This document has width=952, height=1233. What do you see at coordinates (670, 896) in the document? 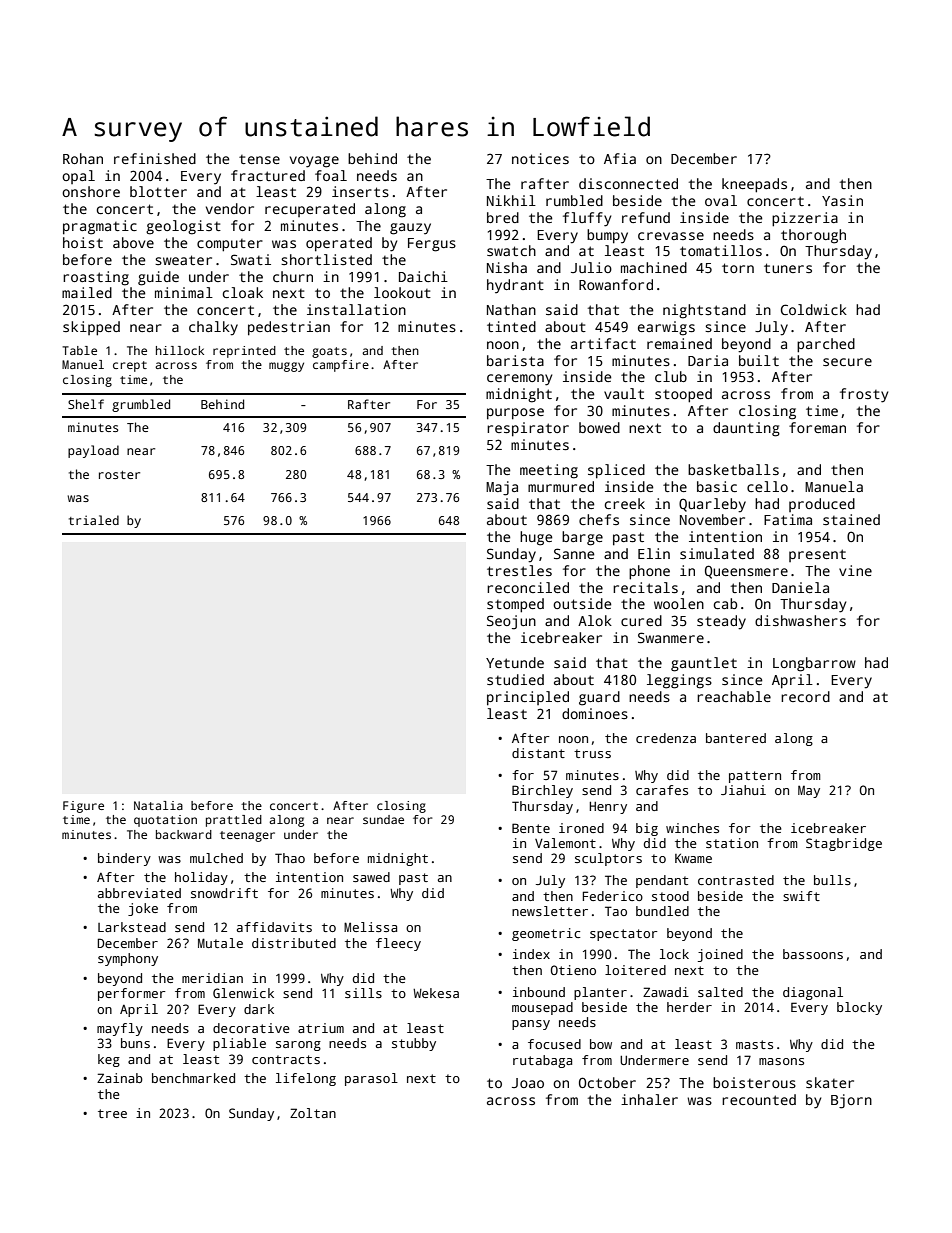
I see `stood` at bounding box center [670, 896].
